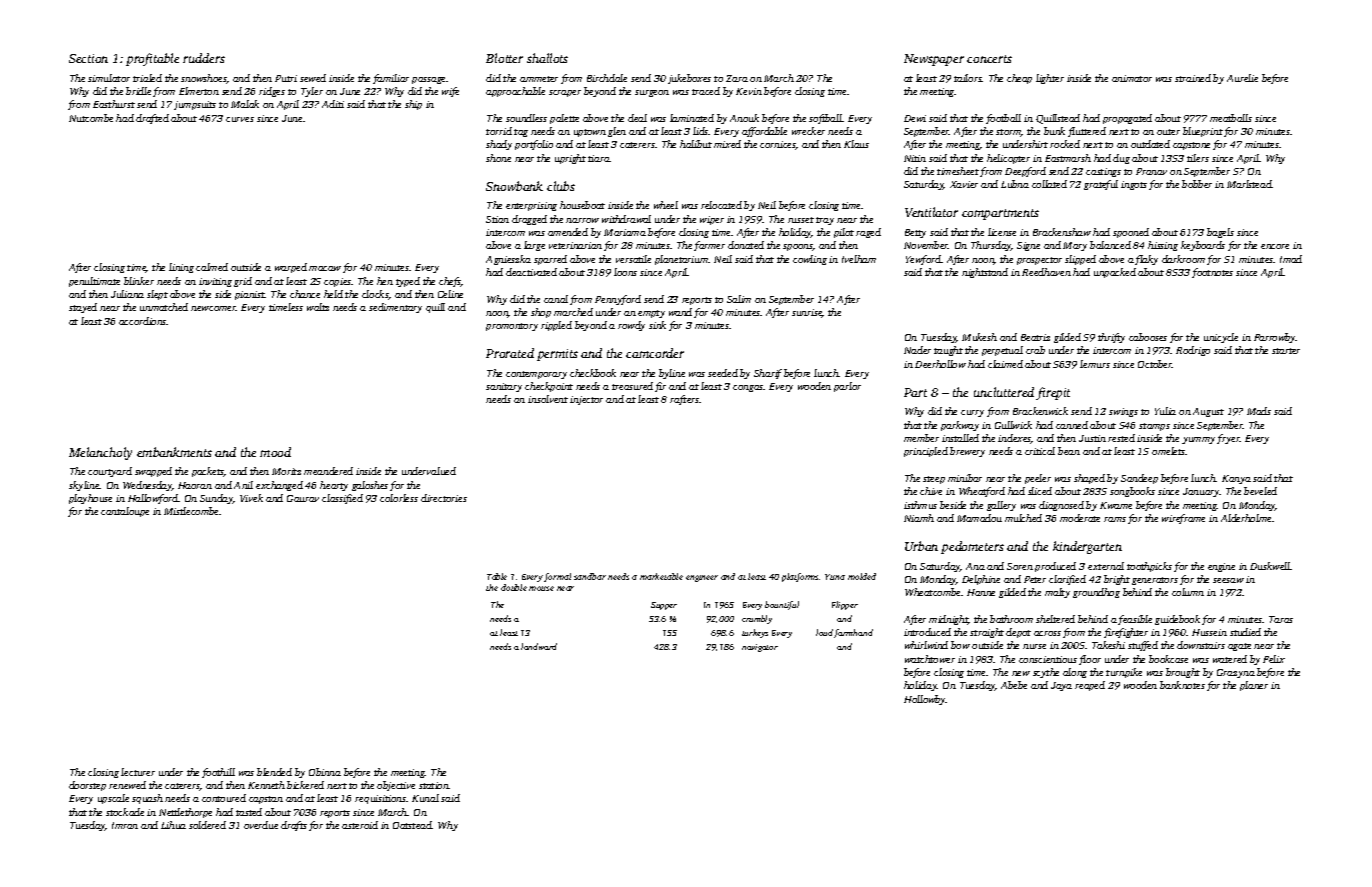 Image resolution: width=1372 pixels, height=887 pixels. What do you see at coordinates (989, 59) in the screenshot?
I see `concerts` at bounding box center [989, 59].
